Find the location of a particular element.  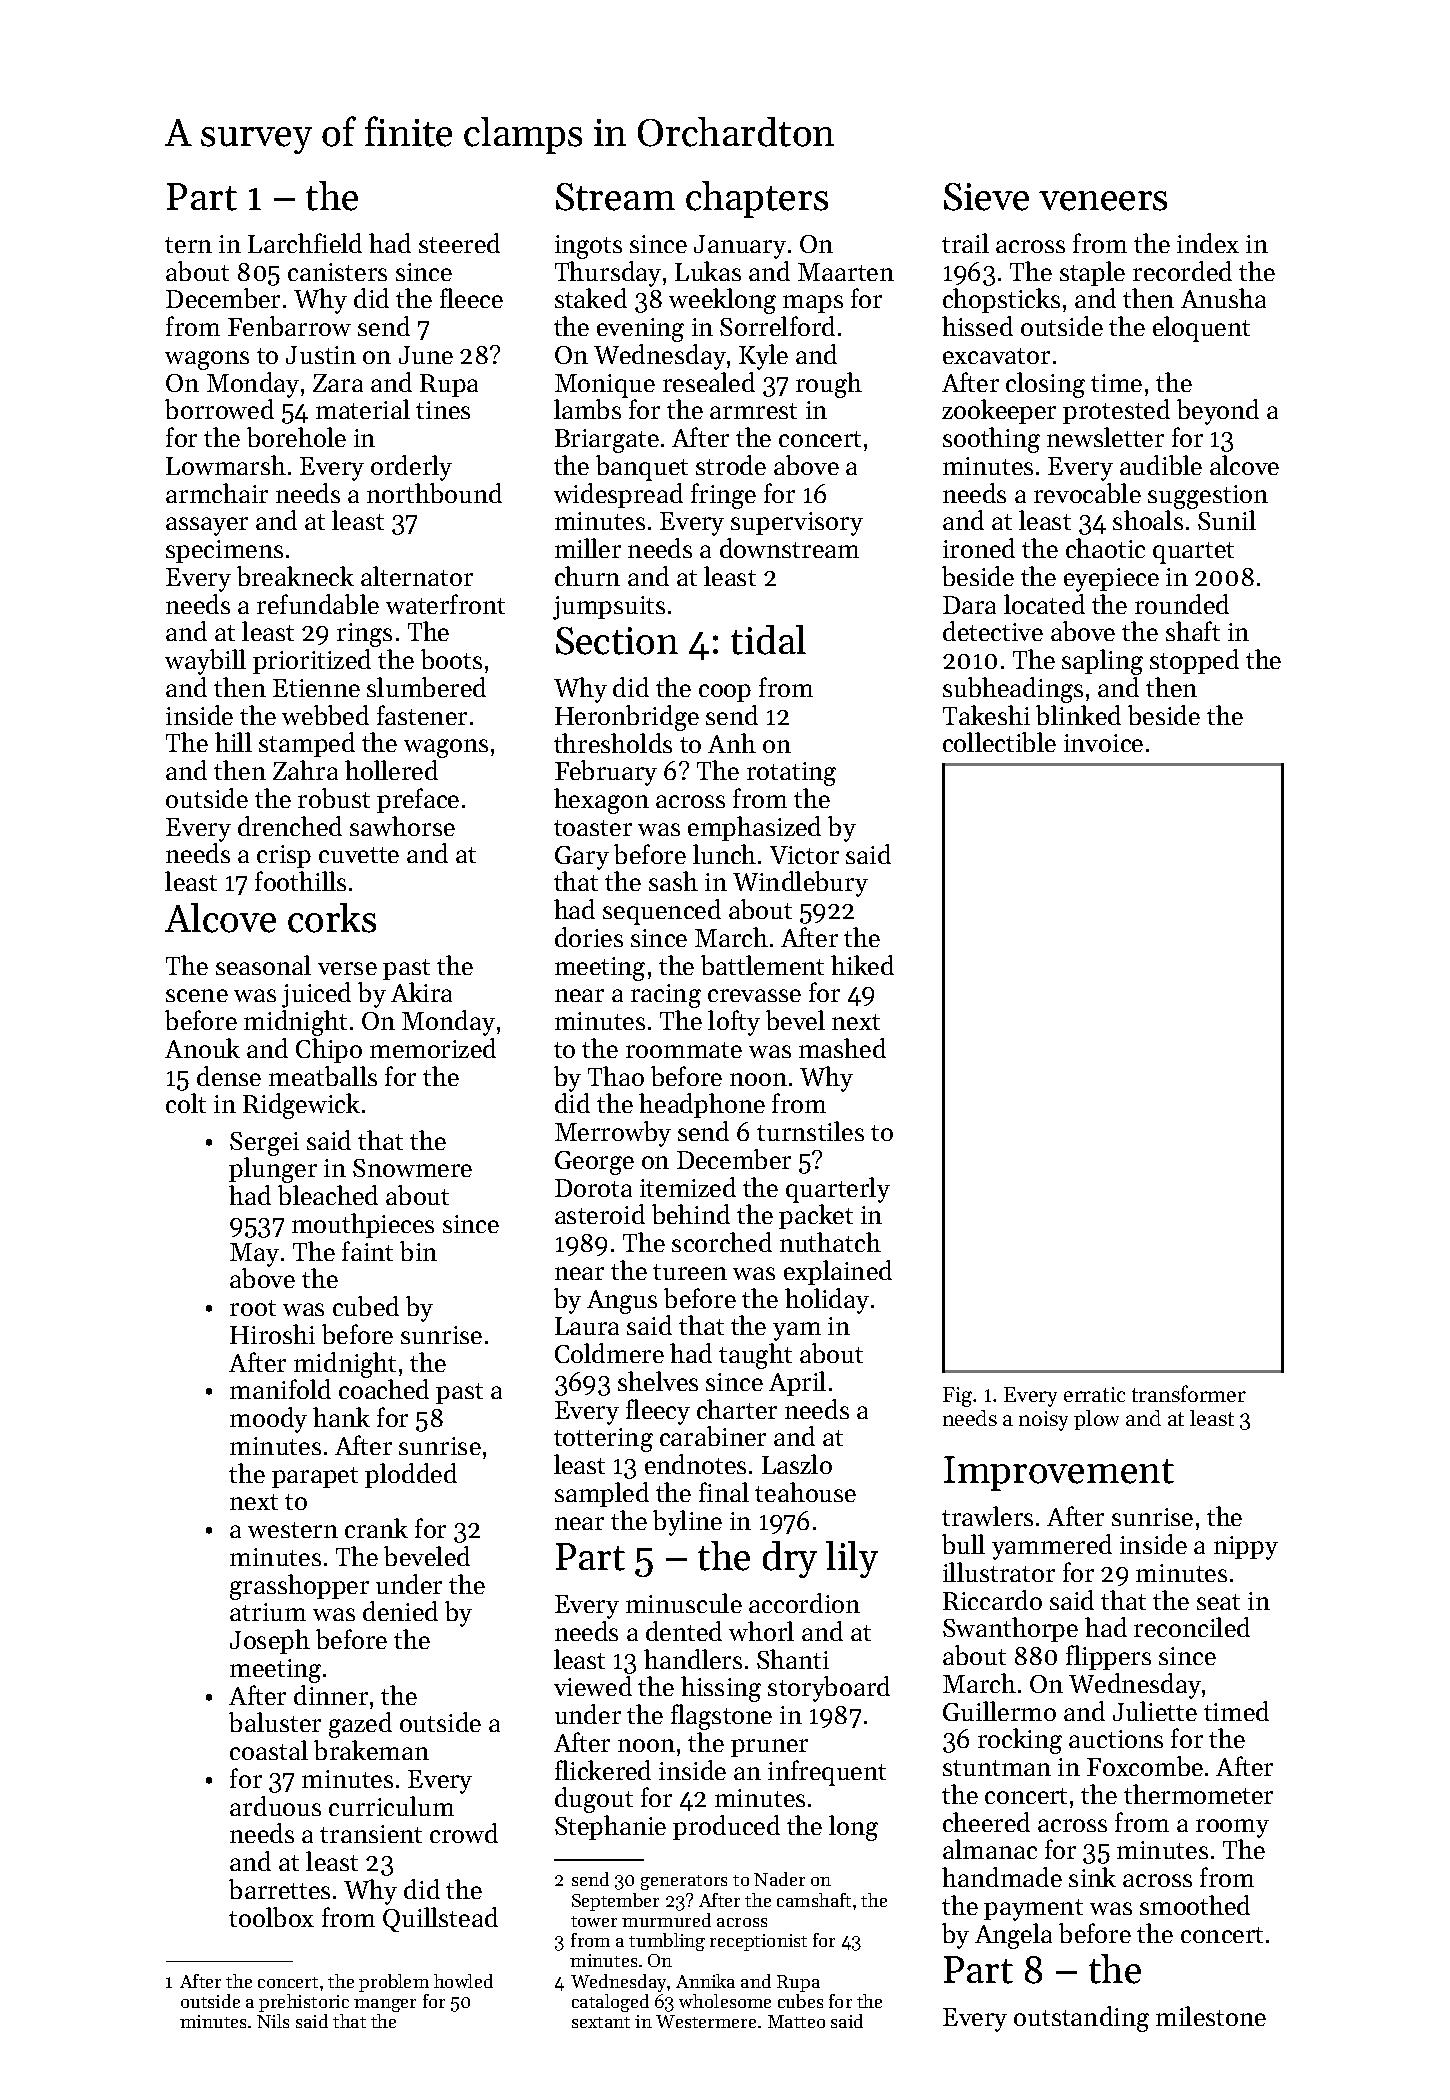

blinked is located at coordinates (1078, 715).
